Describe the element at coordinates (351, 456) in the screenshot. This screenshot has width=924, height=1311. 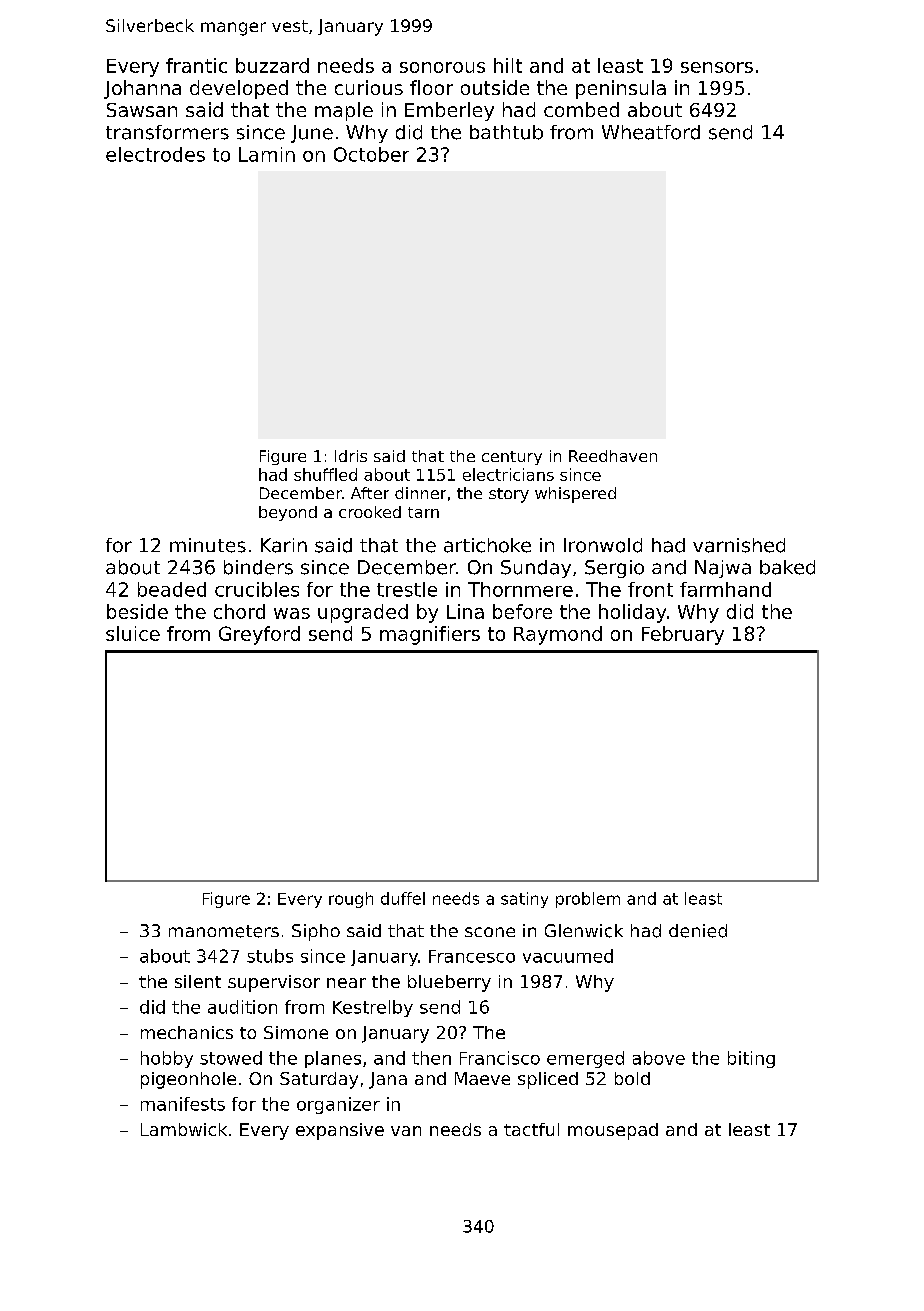
I see `Idris` at that location.
